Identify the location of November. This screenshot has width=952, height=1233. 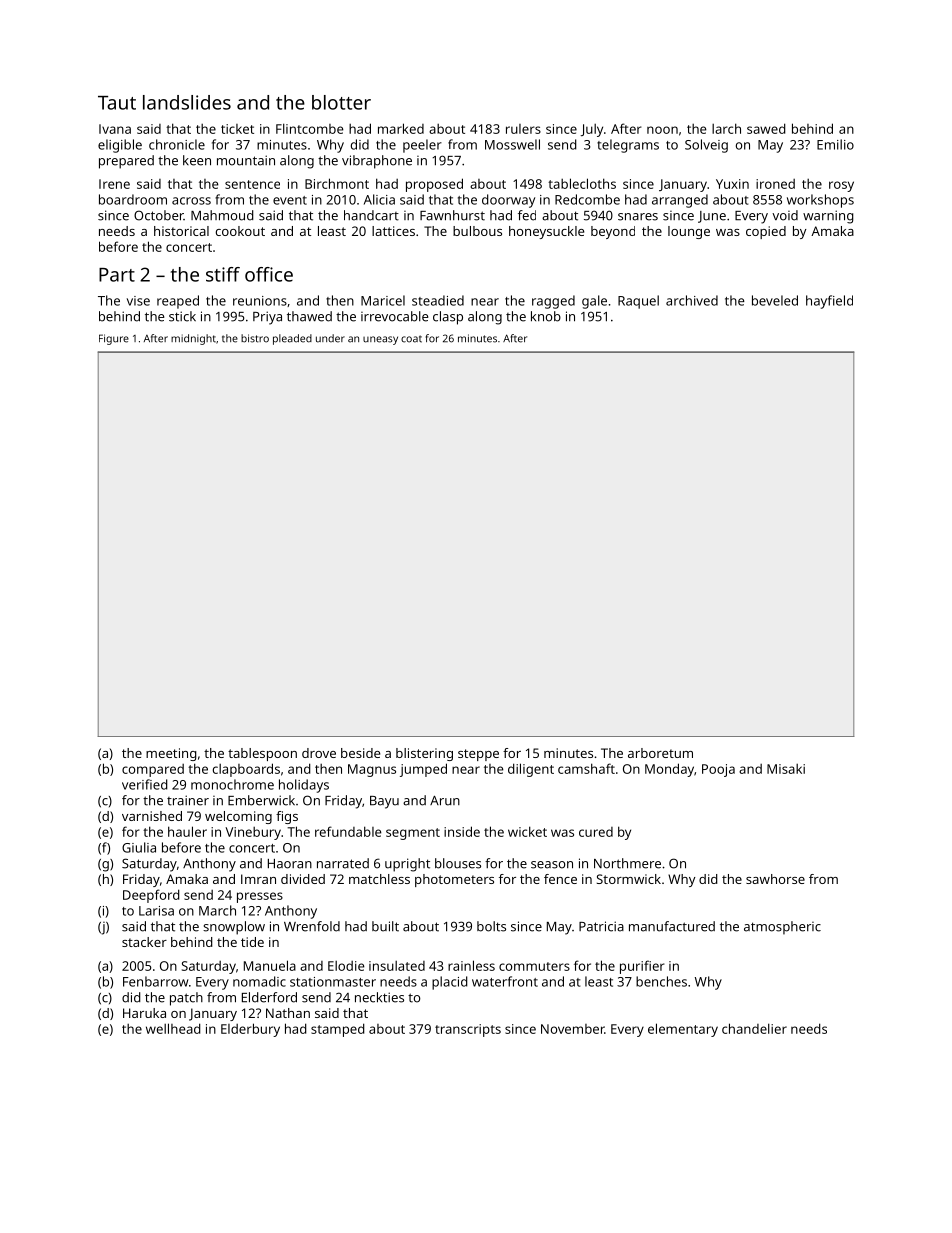
(573, 1029).
